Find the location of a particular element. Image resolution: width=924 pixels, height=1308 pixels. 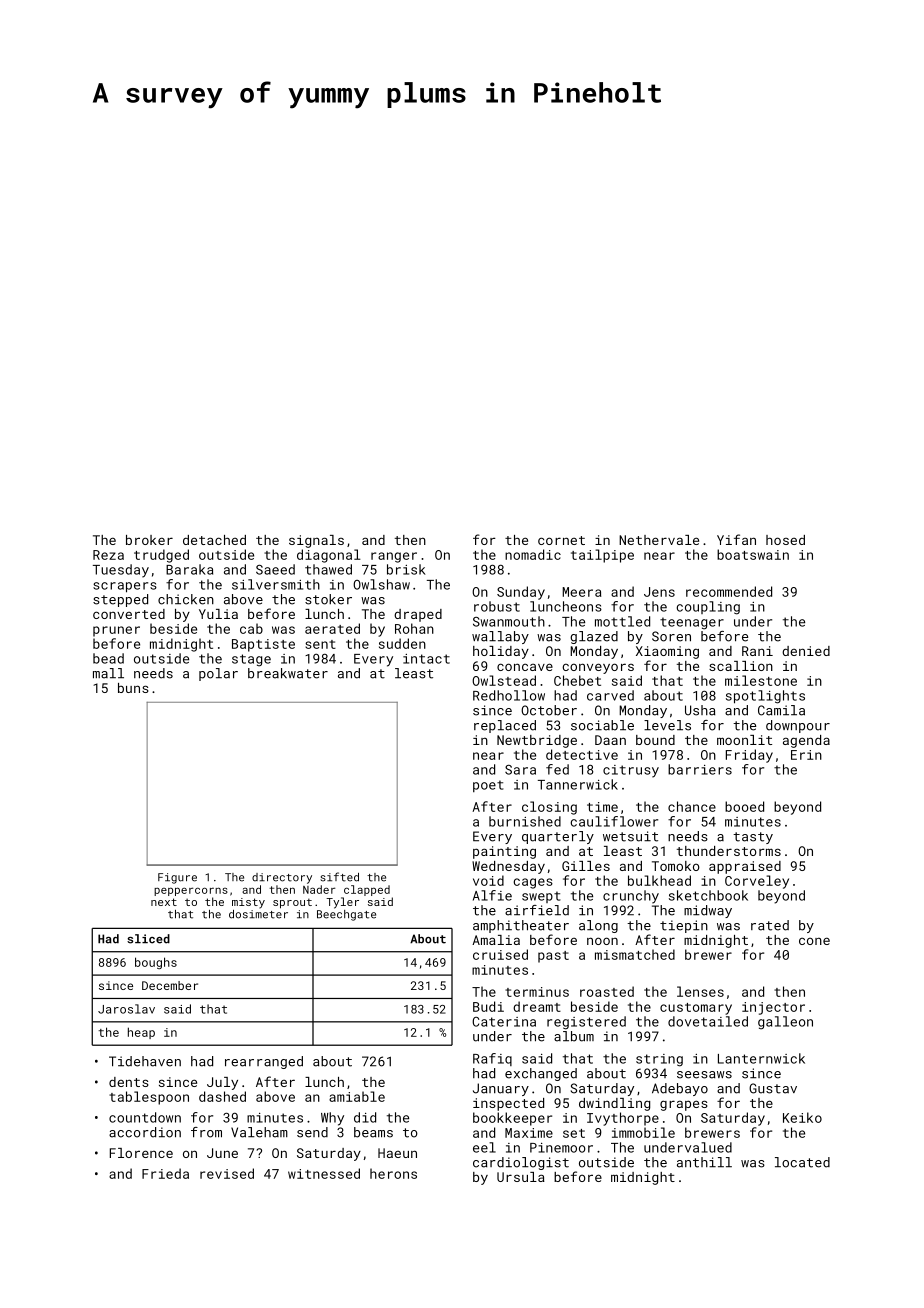

nomadic is located at coordinates (533, 554).
